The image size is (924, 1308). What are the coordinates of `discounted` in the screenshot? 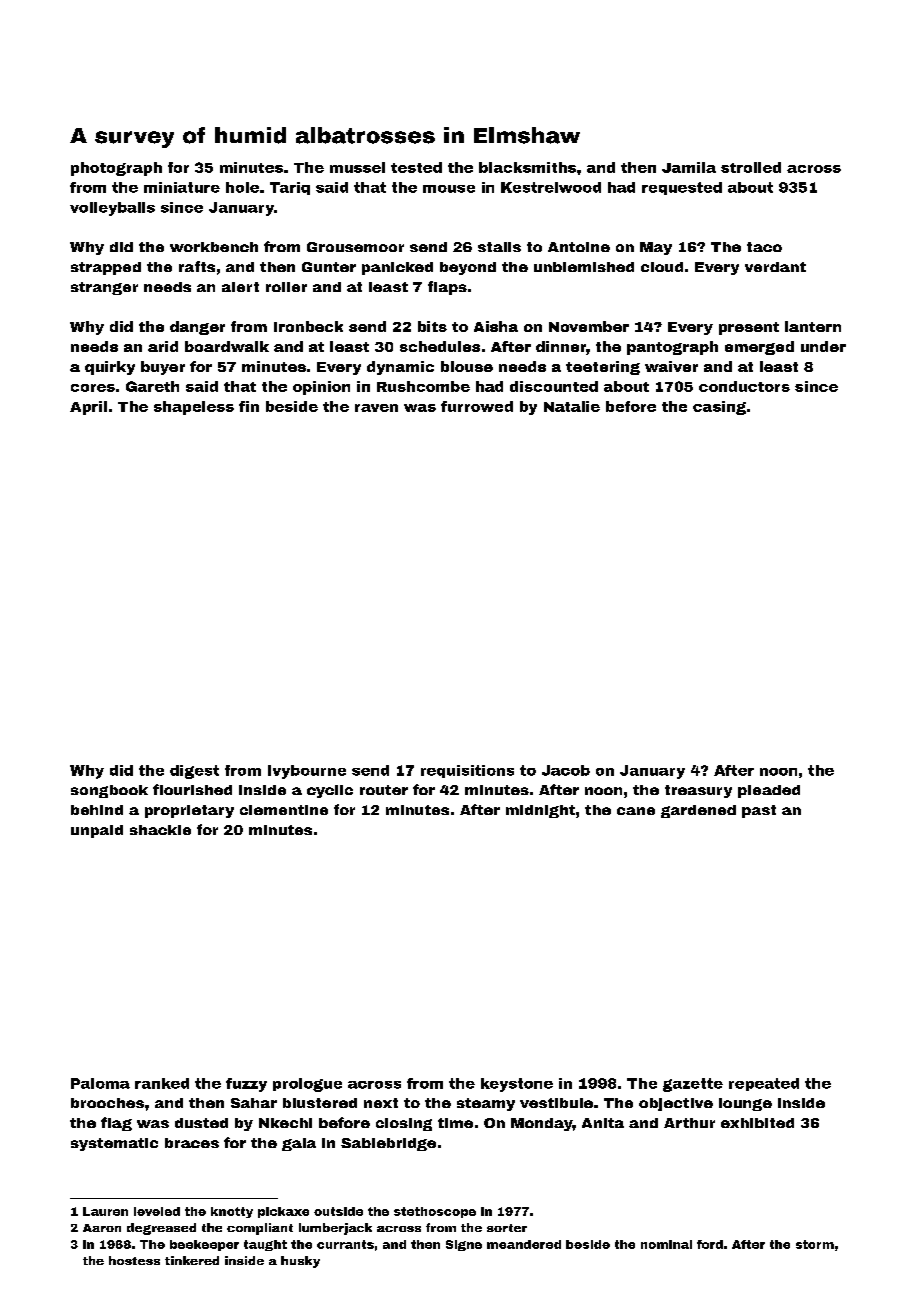 It's located at (554, 386).
